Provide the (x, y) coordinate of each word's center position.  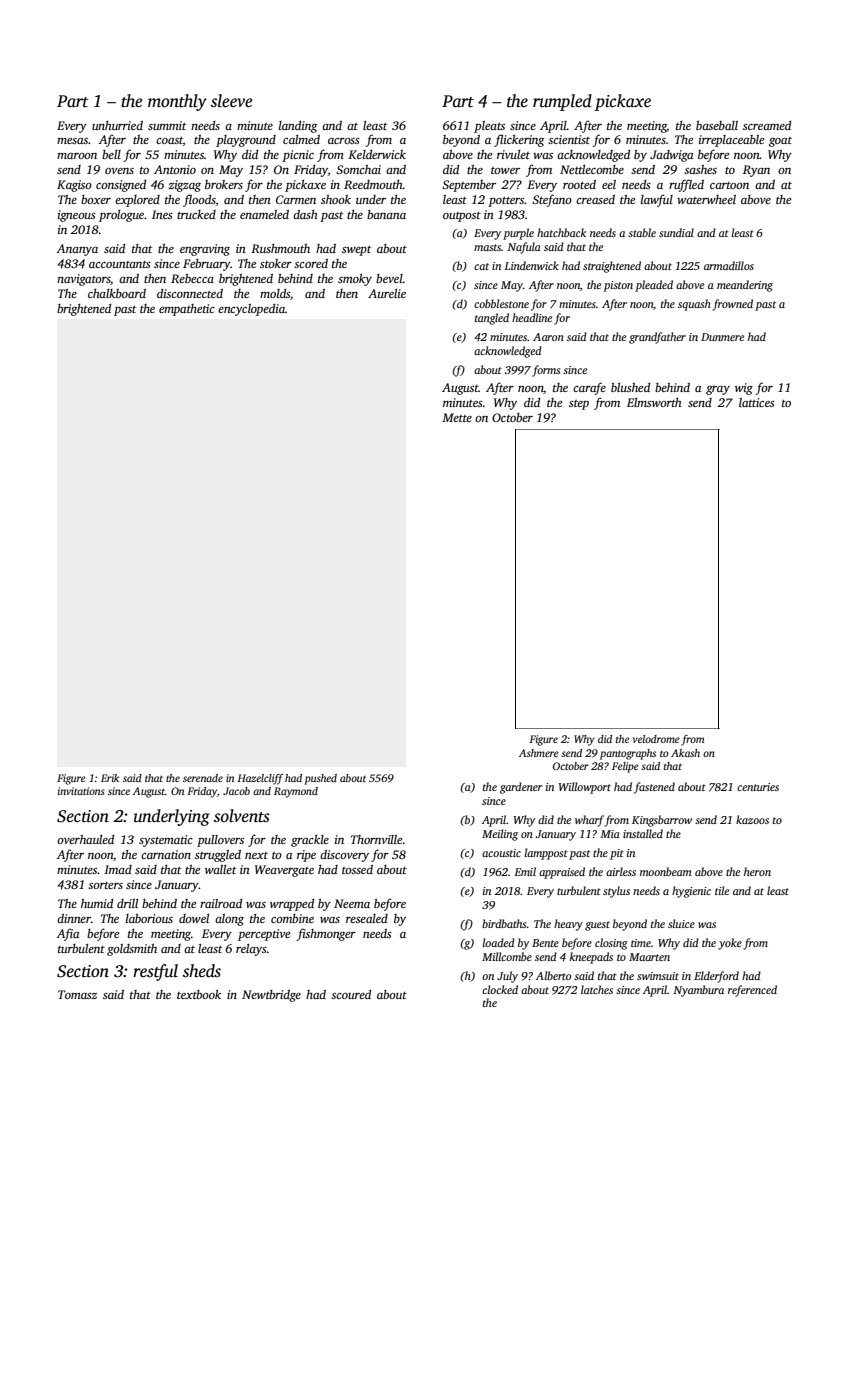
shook (336, 199)
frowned (733, 305)
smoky (355, 280)
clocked (500, 989)
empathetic (187, 310)
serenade (203, 778)
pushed (320, 779)
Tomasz (77, 994)
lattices (757, 402)
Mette (457, 417)
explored (137, 201)
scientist (569, 139)
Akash (685, 753)
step (579, 405)
